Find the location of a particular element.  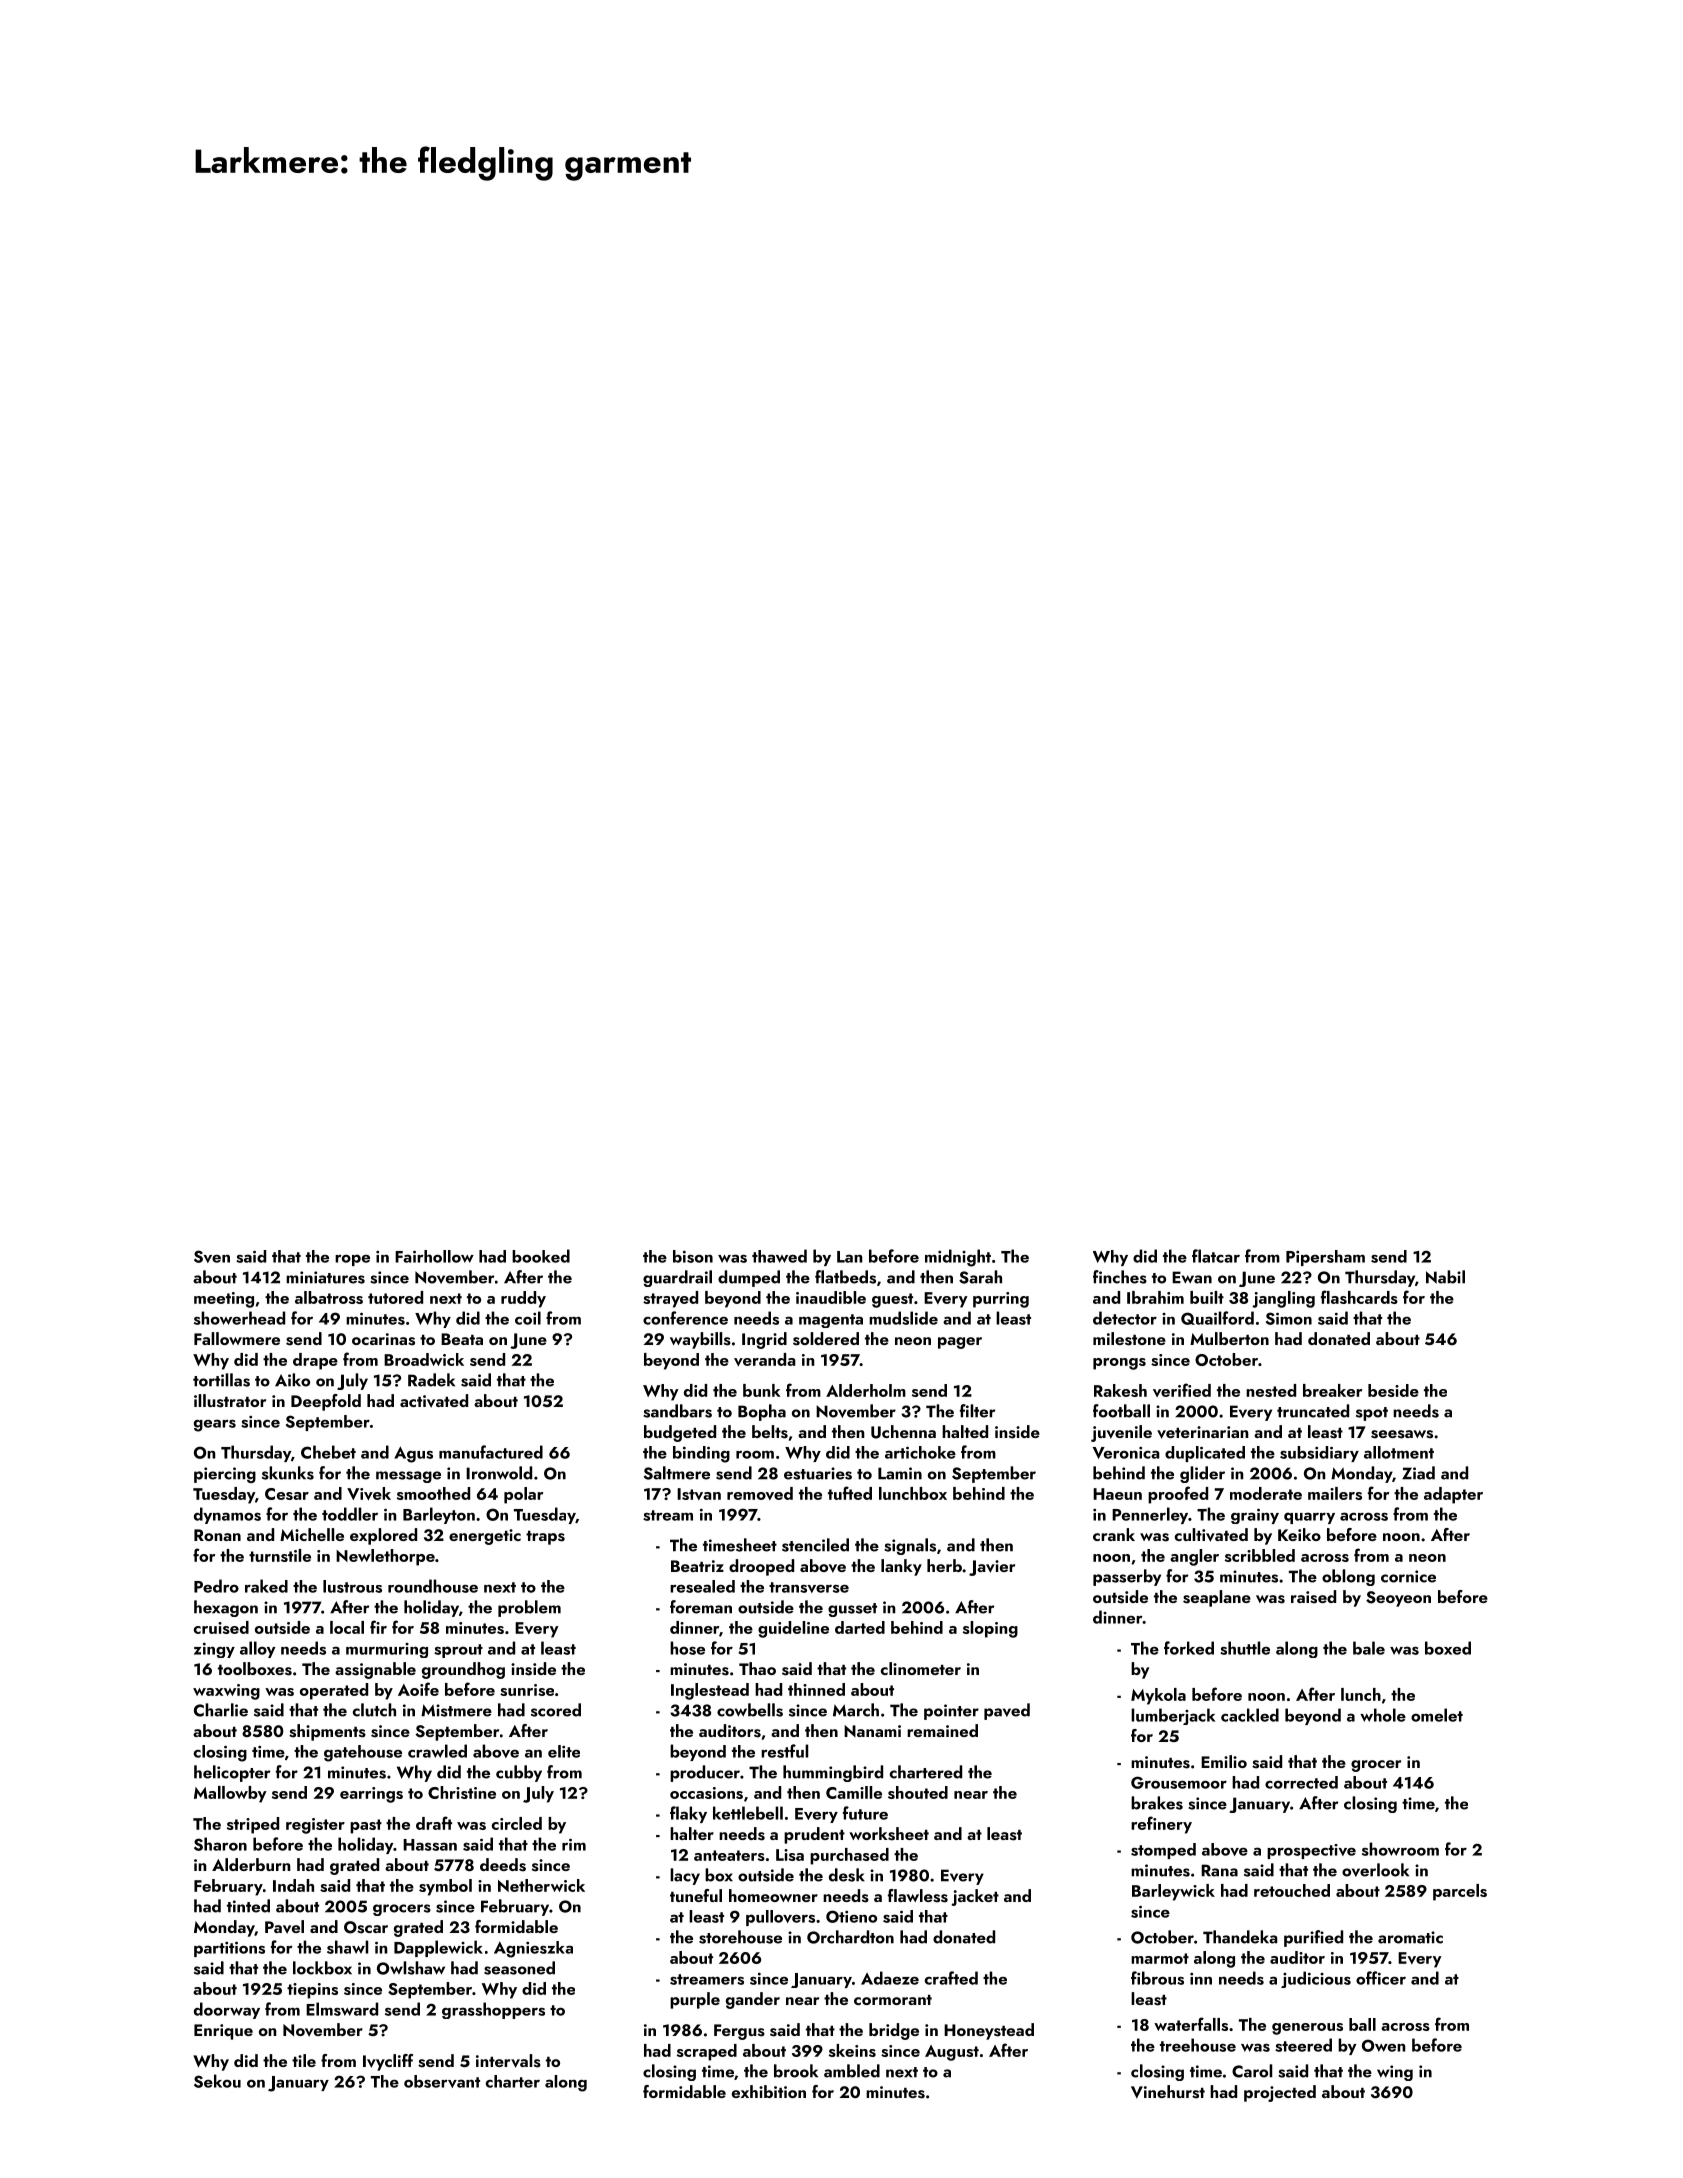

cackled is located at coordinates (1250, 1715).
